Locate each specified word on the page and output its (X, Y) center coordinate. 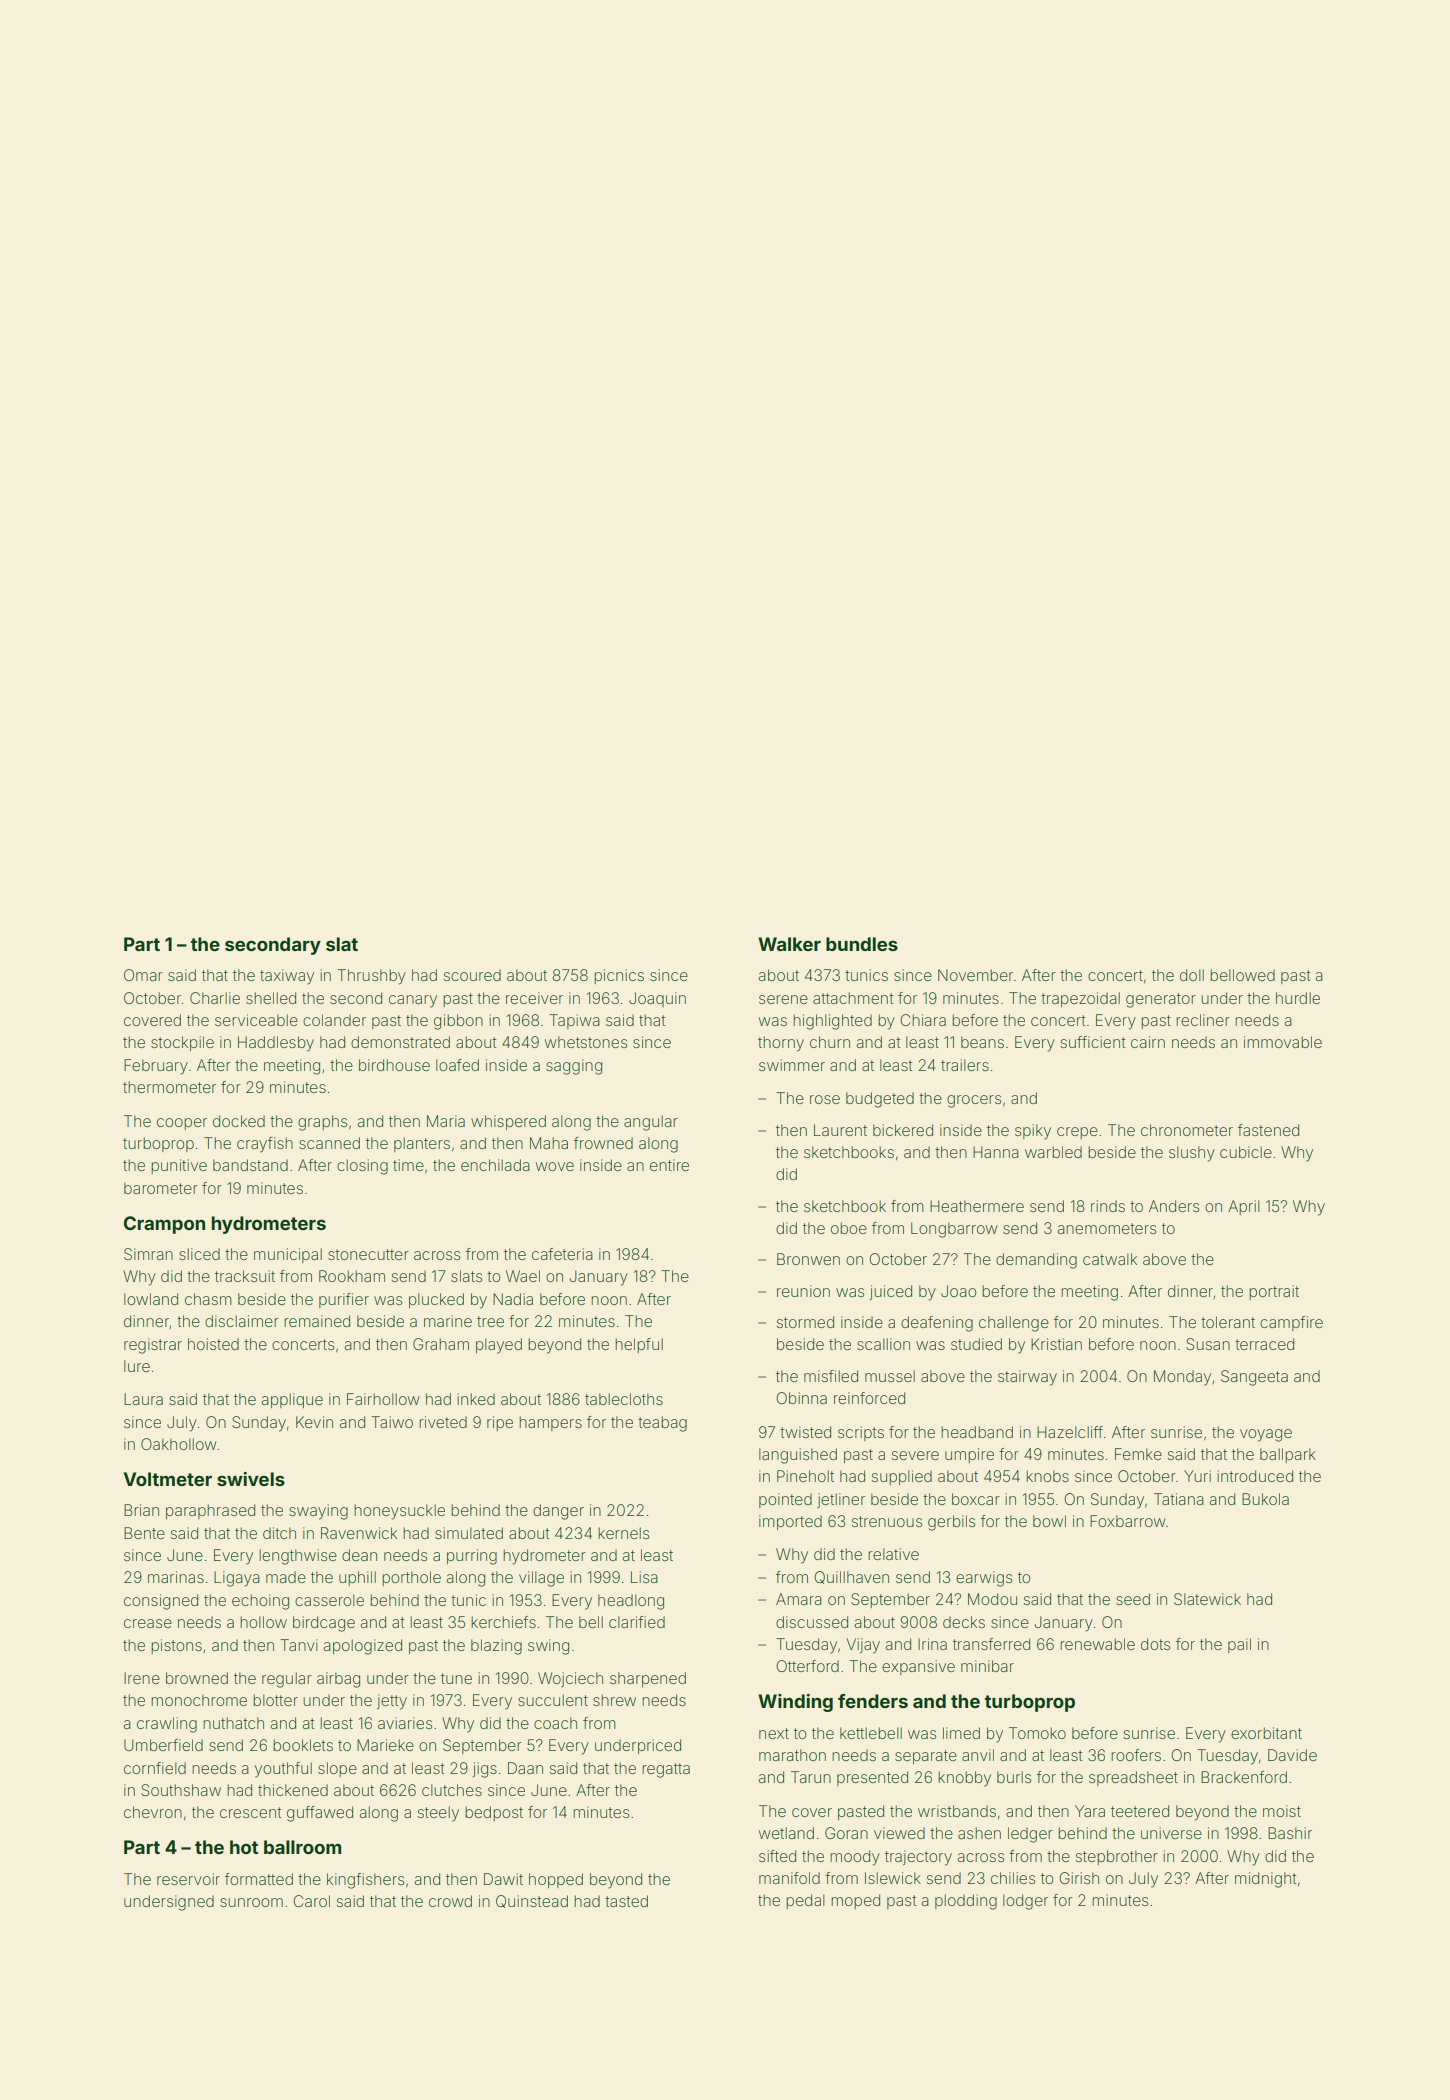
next (774, 1733)
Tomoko (1037, 1733)
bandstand (250, 1165)
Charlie (215, 998)
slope (337, 1769)
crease (148, 1623)
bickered (903, 1130)
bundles (862, 944)
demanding (1036, 1261)
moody (855, 1858)
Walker (789, 944)
